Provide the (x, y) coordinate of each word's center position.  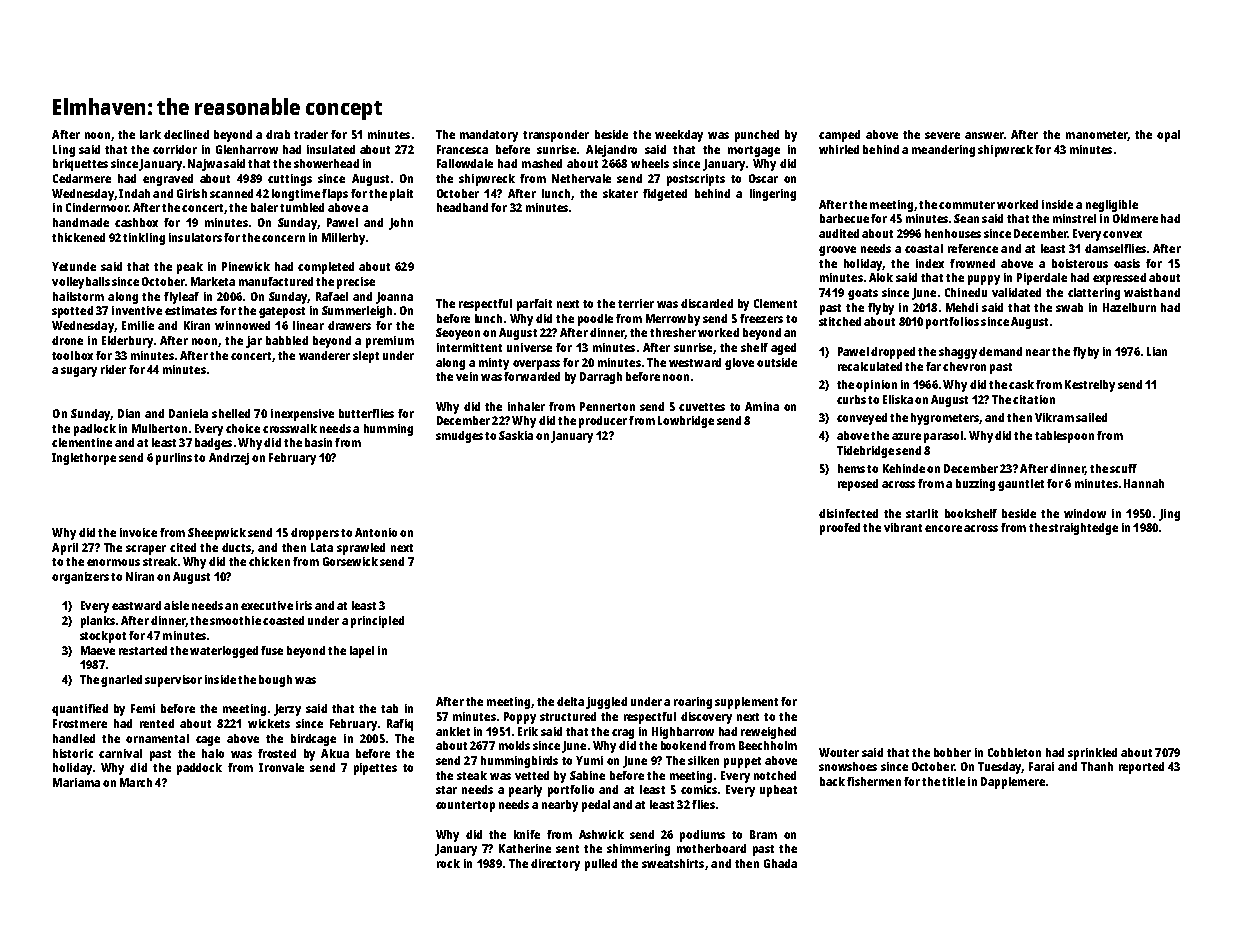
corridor (175, 149)
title (953, 781)
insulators (195, 237)
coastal (924, 248)
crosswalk (290, 428)
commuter (967, 205)
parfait (534, 305)
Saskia (516, 435)
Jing (1169, 515)
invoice (138, 532)
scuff (1123, 468)
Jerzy (287, 710)
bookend (683, 745)
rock (448, 863)
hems (851, 468)
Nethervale (581, 178)
